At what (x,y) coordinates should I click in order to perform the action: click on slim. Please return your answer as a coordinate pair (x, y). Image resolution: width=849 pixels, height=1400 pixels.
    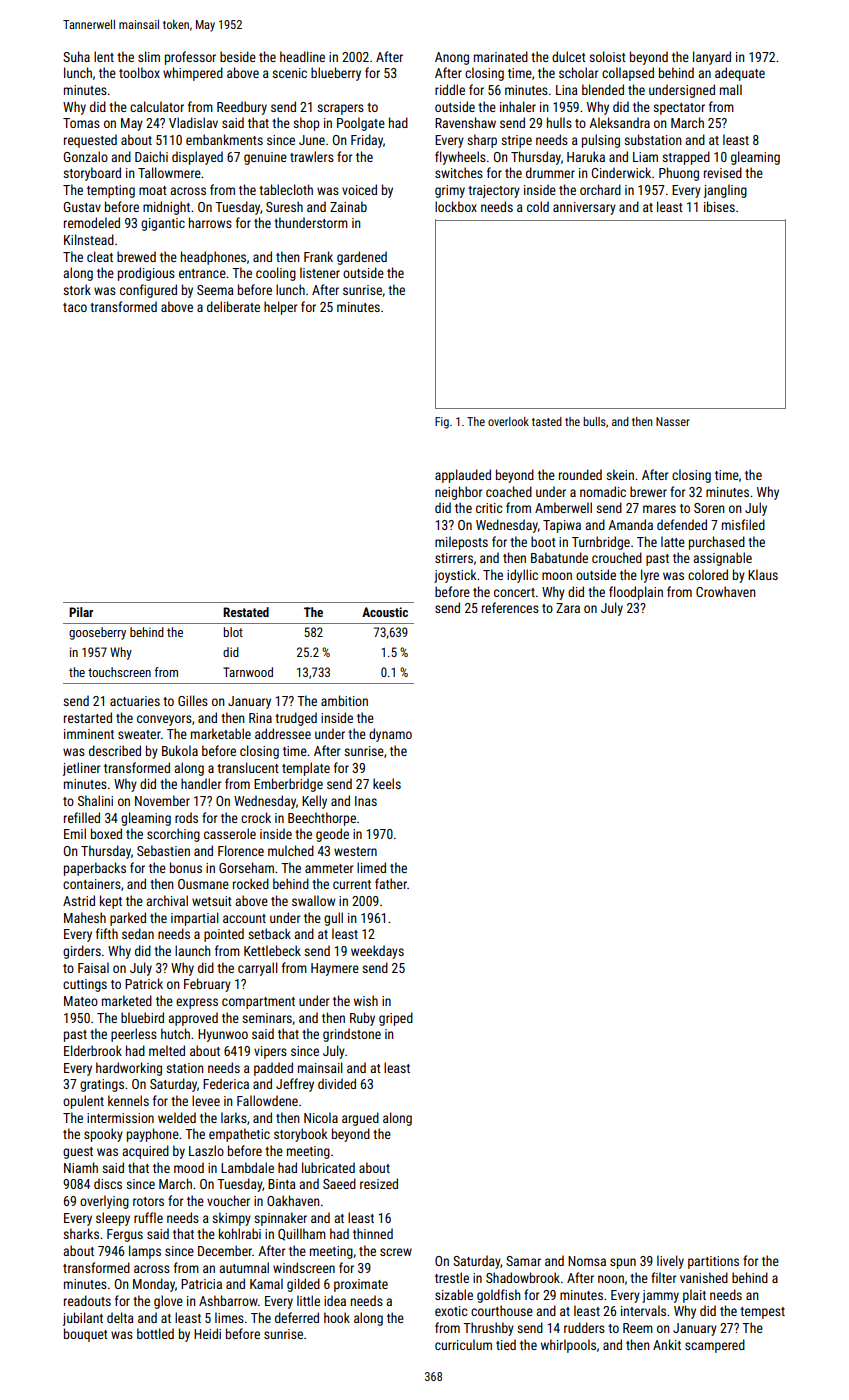
    Looking at the image, I should click on (149, 56).
